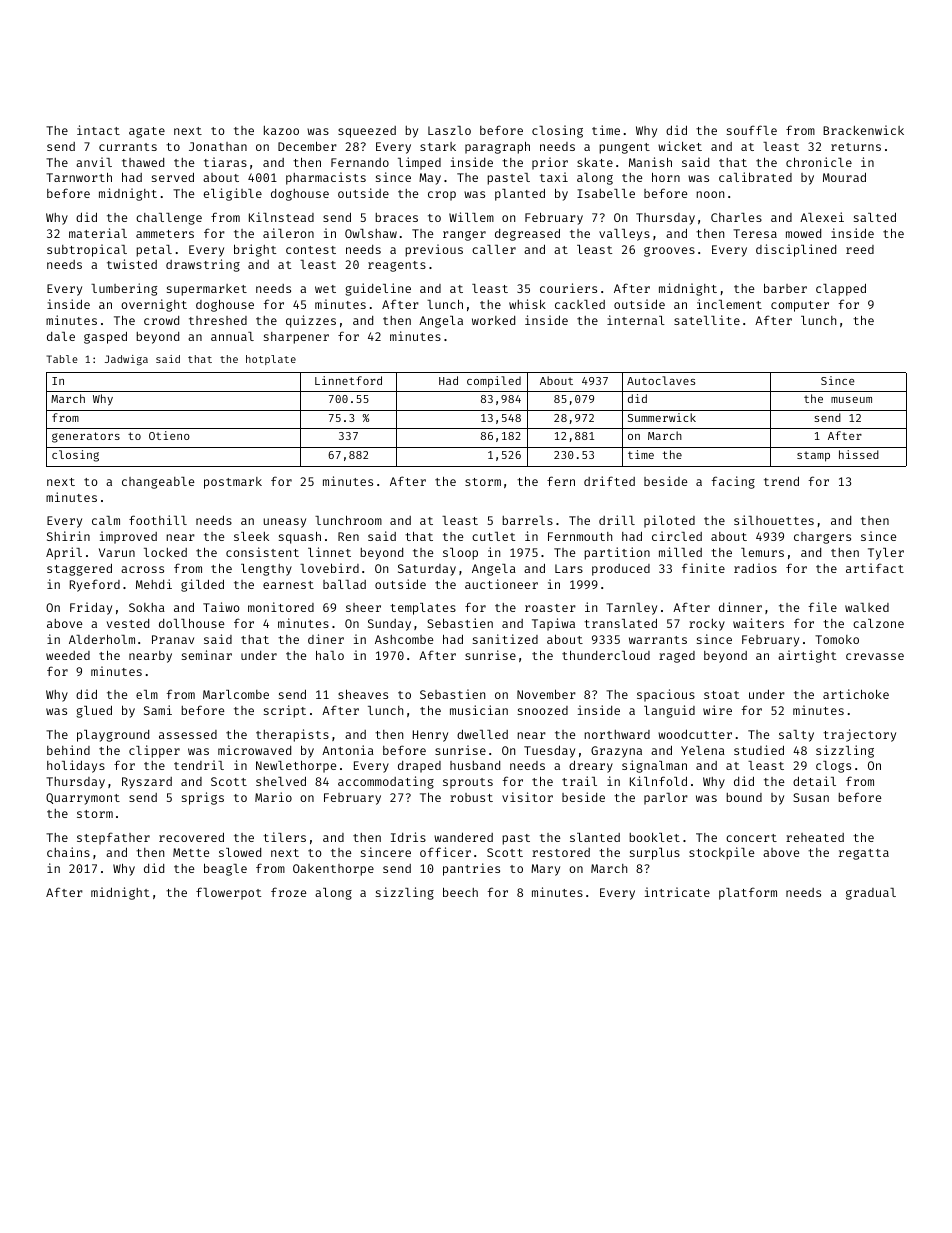  I want to click on drawstring, so click(203, 265).
